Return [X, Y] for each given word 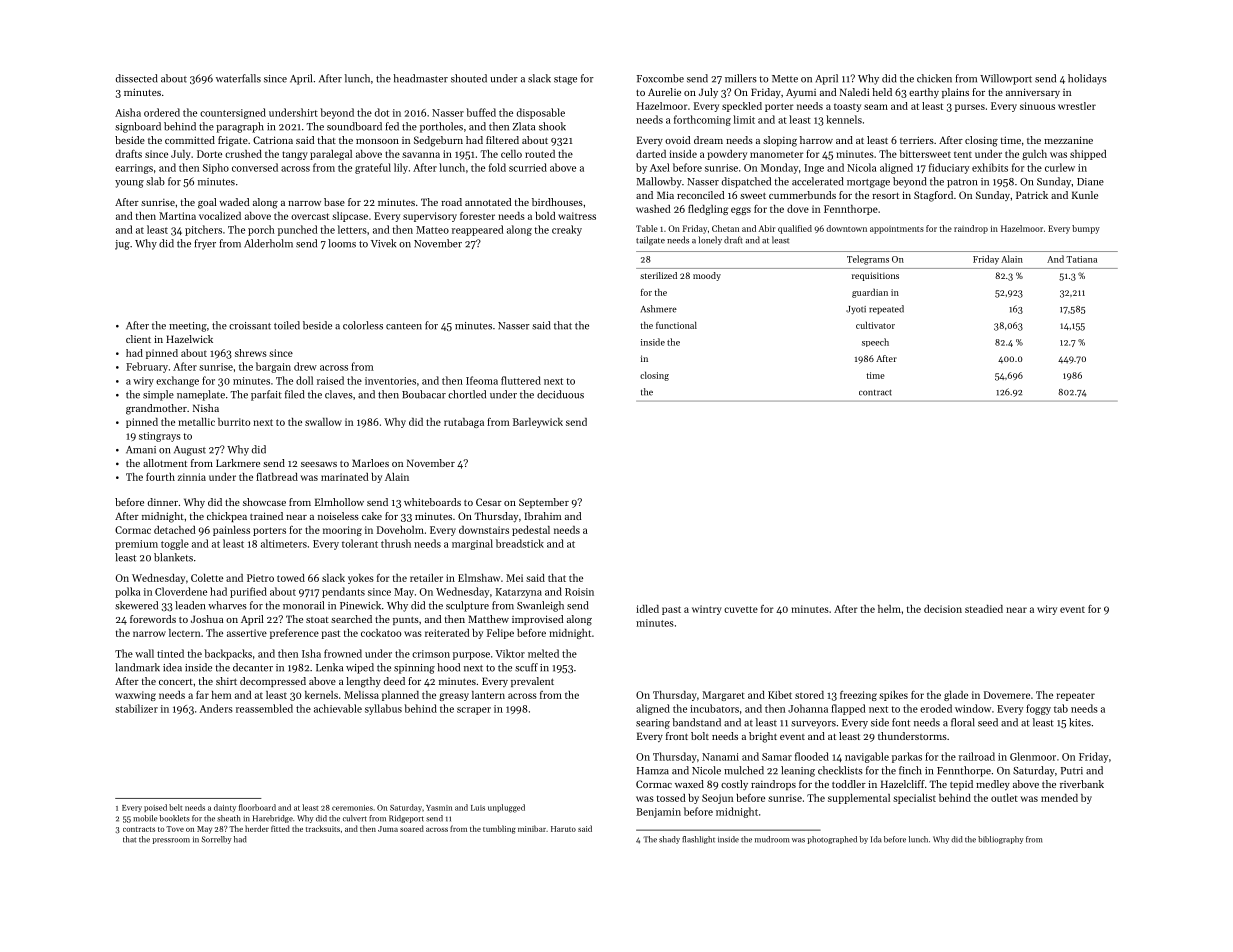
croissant [250, 326]
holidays [1087, 79]
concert [176, 682]
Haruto [563, 829]
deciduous [560, 394]
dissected [137, 78]
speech [875, 342]
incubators [714, 708]
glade [956, 696]
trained [266, 516]
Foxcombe [660, 78]
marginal [472, 544]
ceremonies [352, 808]
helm [889, 609]
